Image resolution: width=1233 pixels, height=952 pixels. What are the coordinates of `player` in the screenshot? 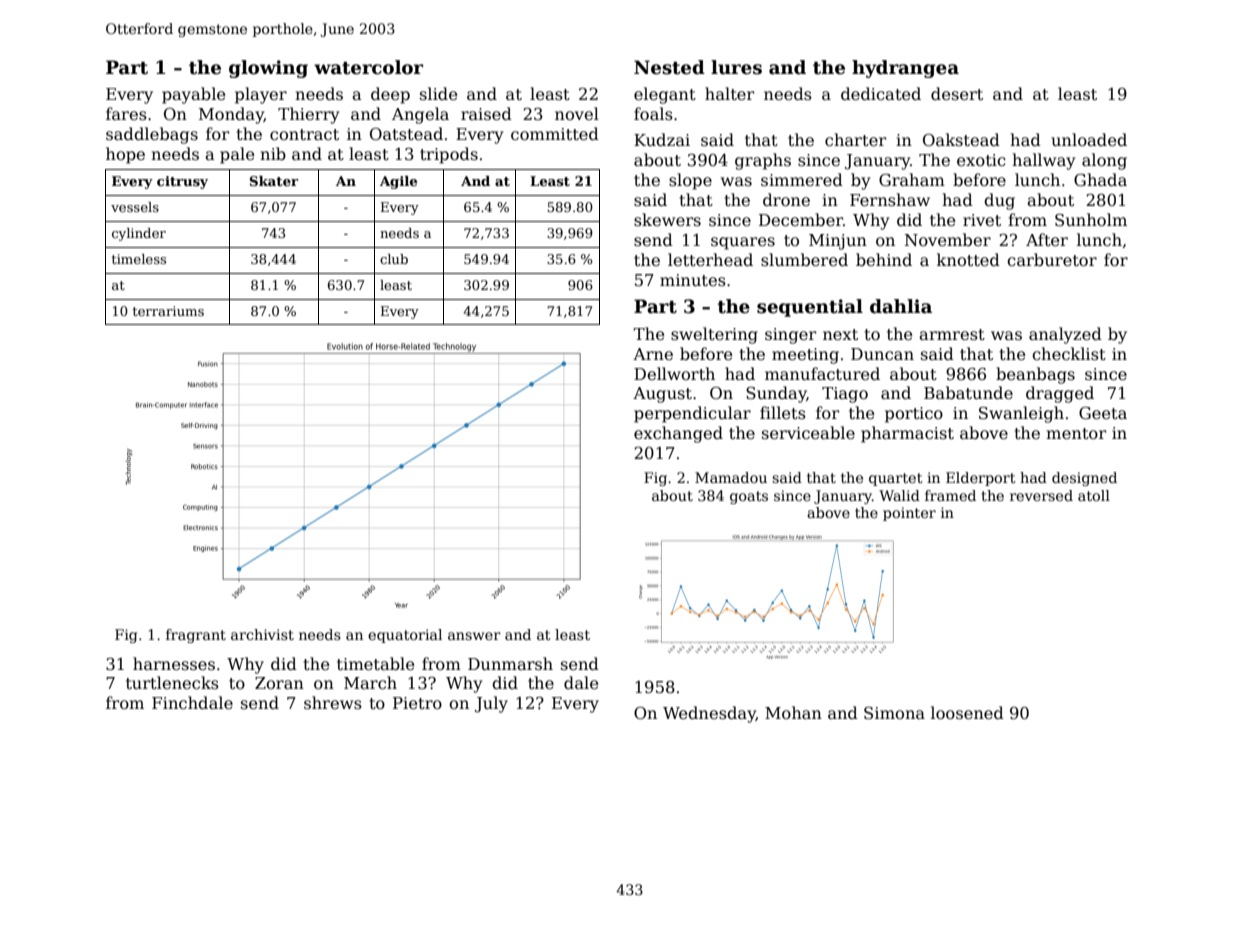 It's located at (261, 95).
